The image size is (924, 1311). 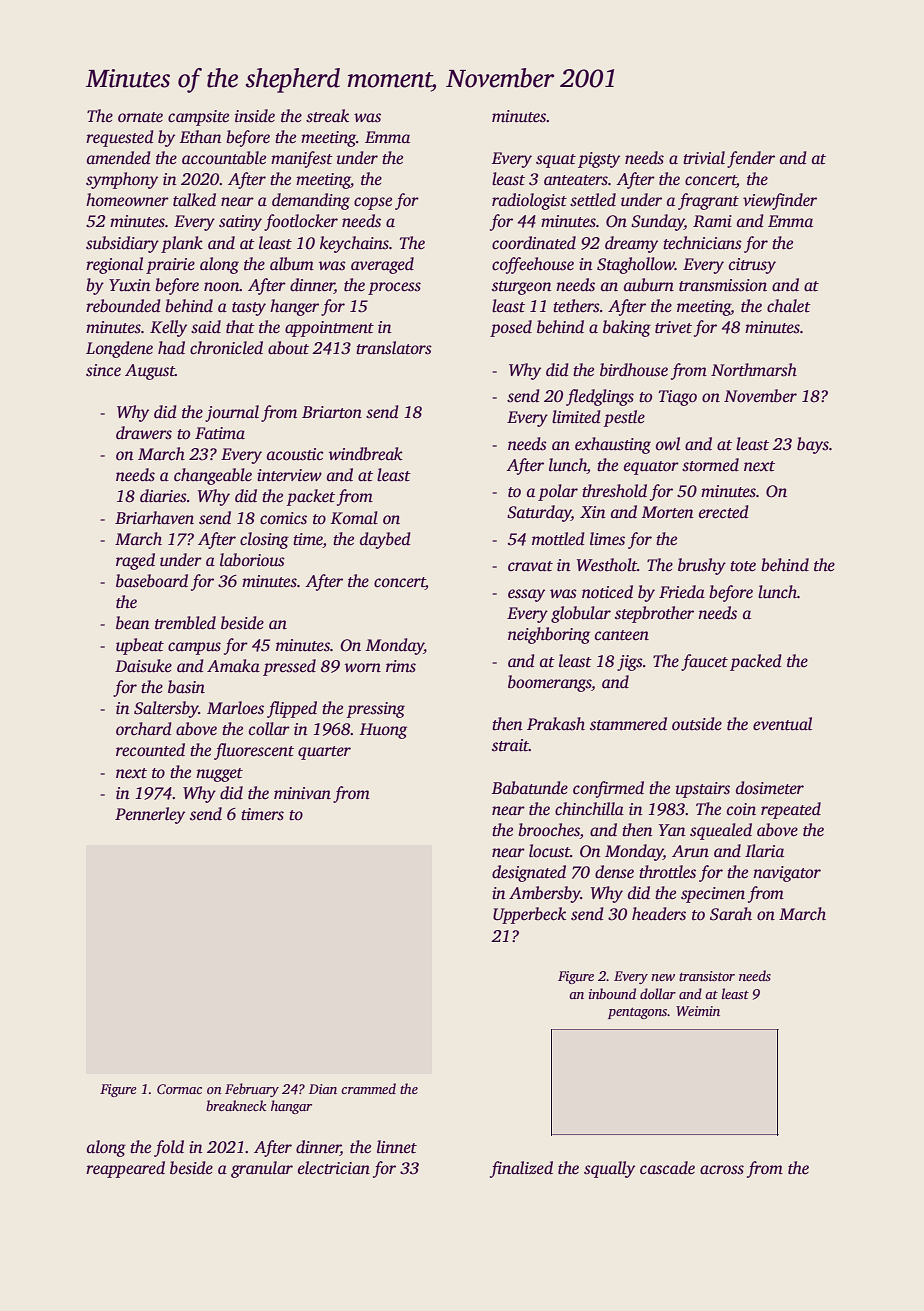 I want to click on Cormac, so click(x=179, y=1089).
